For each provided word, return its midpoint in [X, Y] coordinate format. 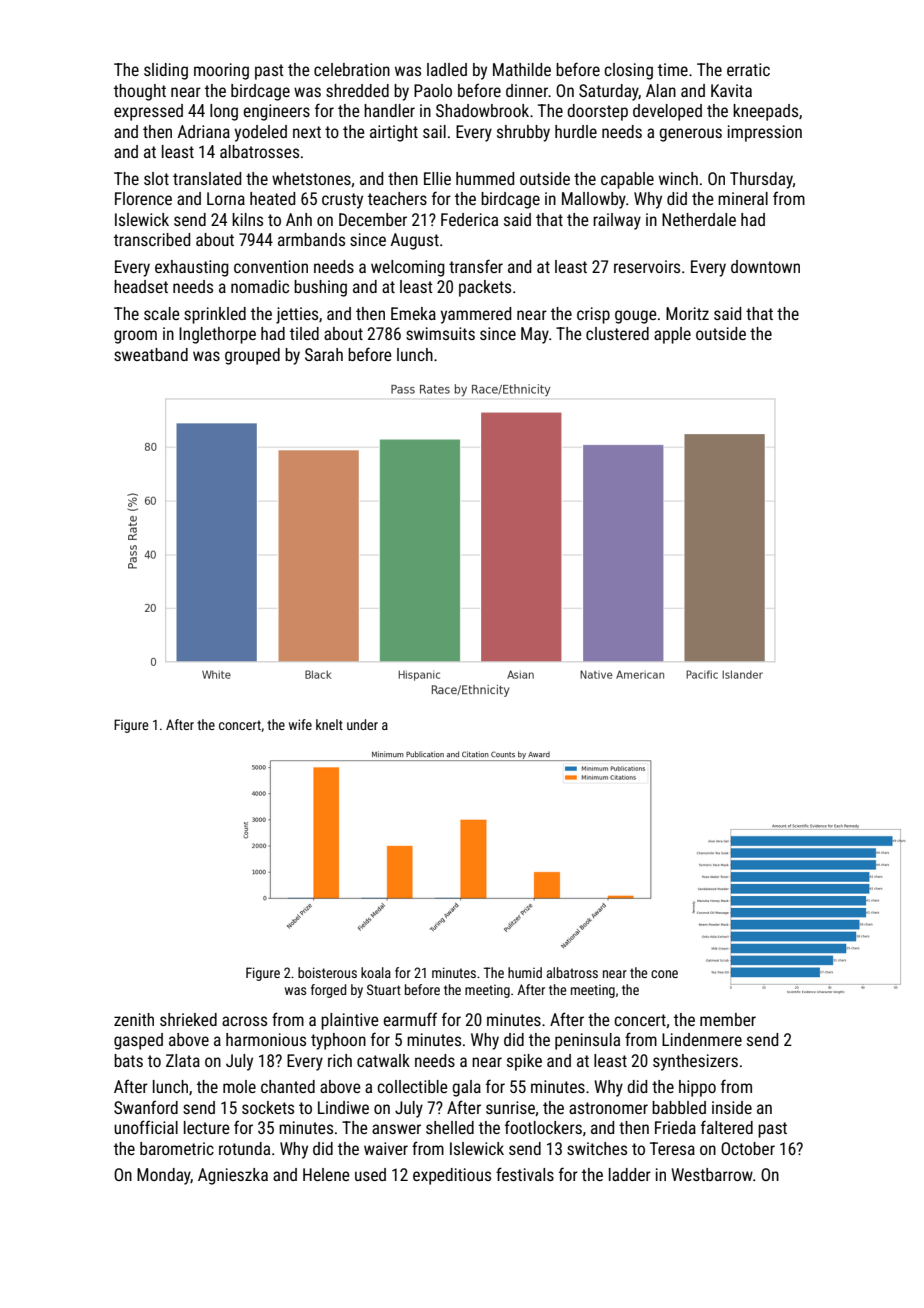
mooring [221, 71]
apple [672, 335]
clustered [617, 333]
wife [300, 724]
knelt [329, 724]
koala [376, 972]
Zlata [183, 1060]
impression [765, 133]
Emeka [413, 313]
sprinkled [215, 315]
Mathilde [522, 69]
